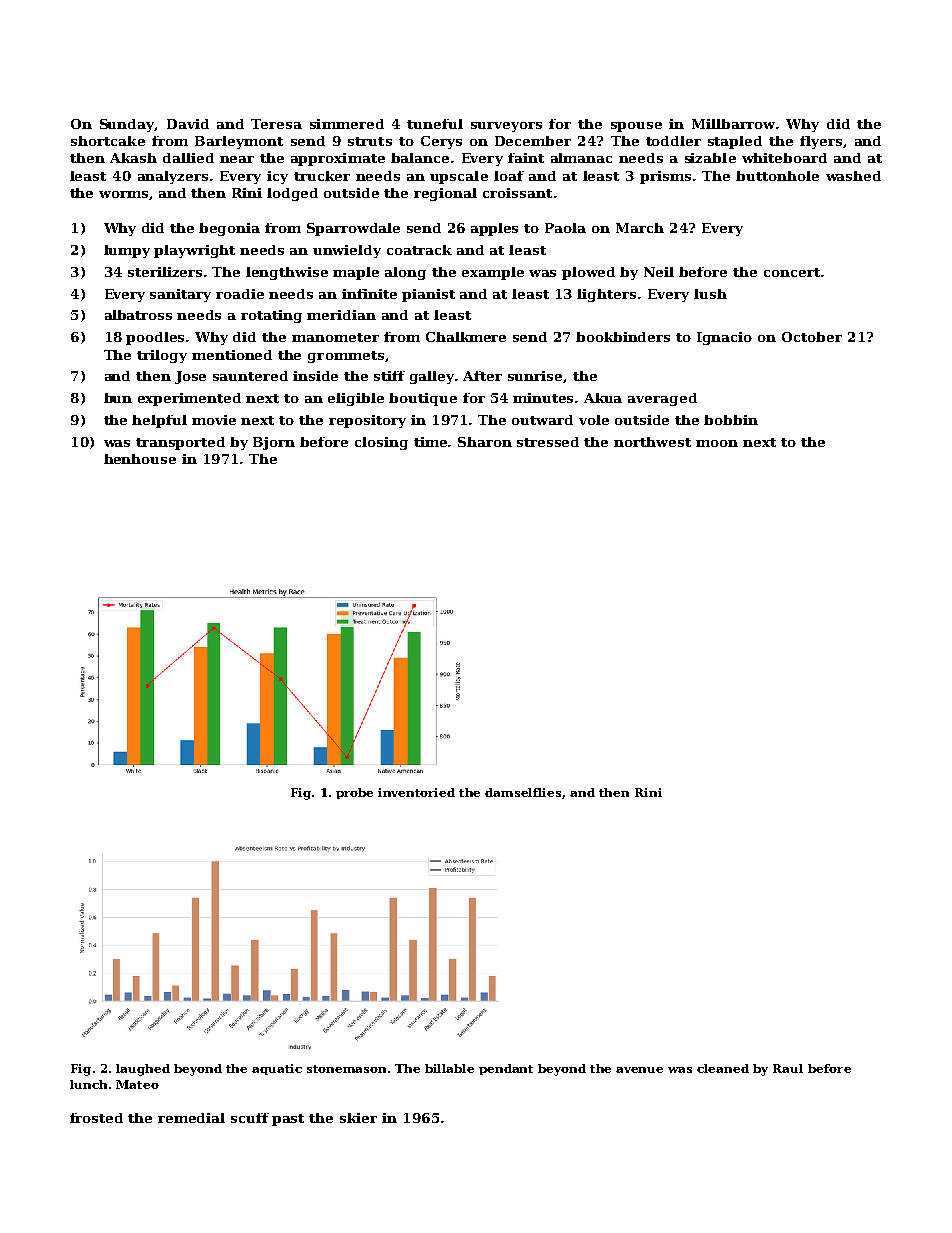 Image resolution: width=952 pixels, height=1233 pixels. What do you see at coordinates (431, 442) in the page?
I see `time` at bounding box center [431, 442].
